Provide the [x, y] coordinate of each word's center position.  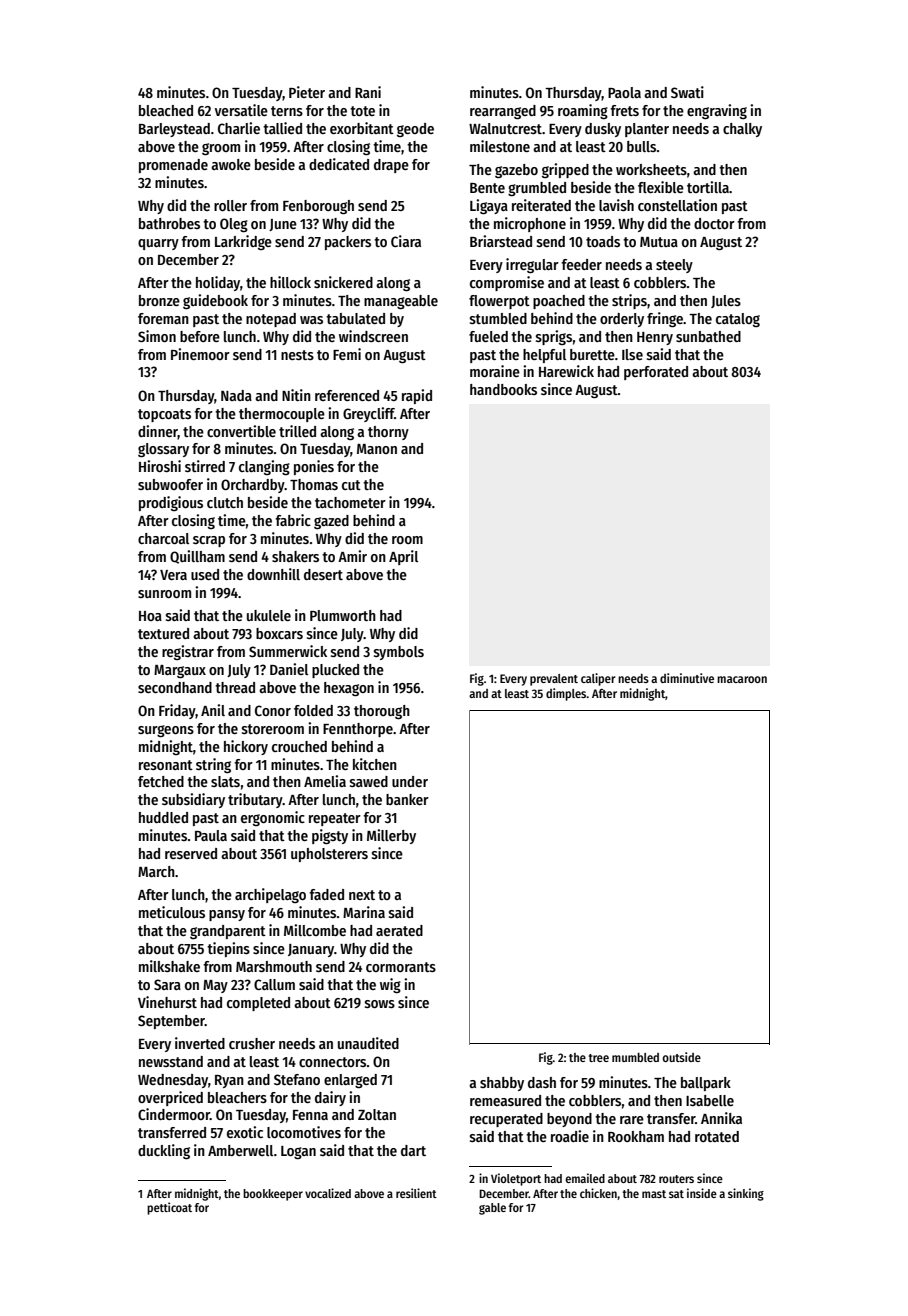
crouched [299, 746]
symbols [399, 653]
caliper [598, 679]
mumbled [635, 1057]
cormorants [401, 967]
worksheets [651, 169]
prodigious [171, 503]
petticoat [169, 1208]
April [403, 557]
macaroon [742, 679]
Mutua [659, 242]
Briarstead [501, 241]
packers [348, 243]
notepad [271, 320]
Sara [167, 984]
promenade [173, 166]
